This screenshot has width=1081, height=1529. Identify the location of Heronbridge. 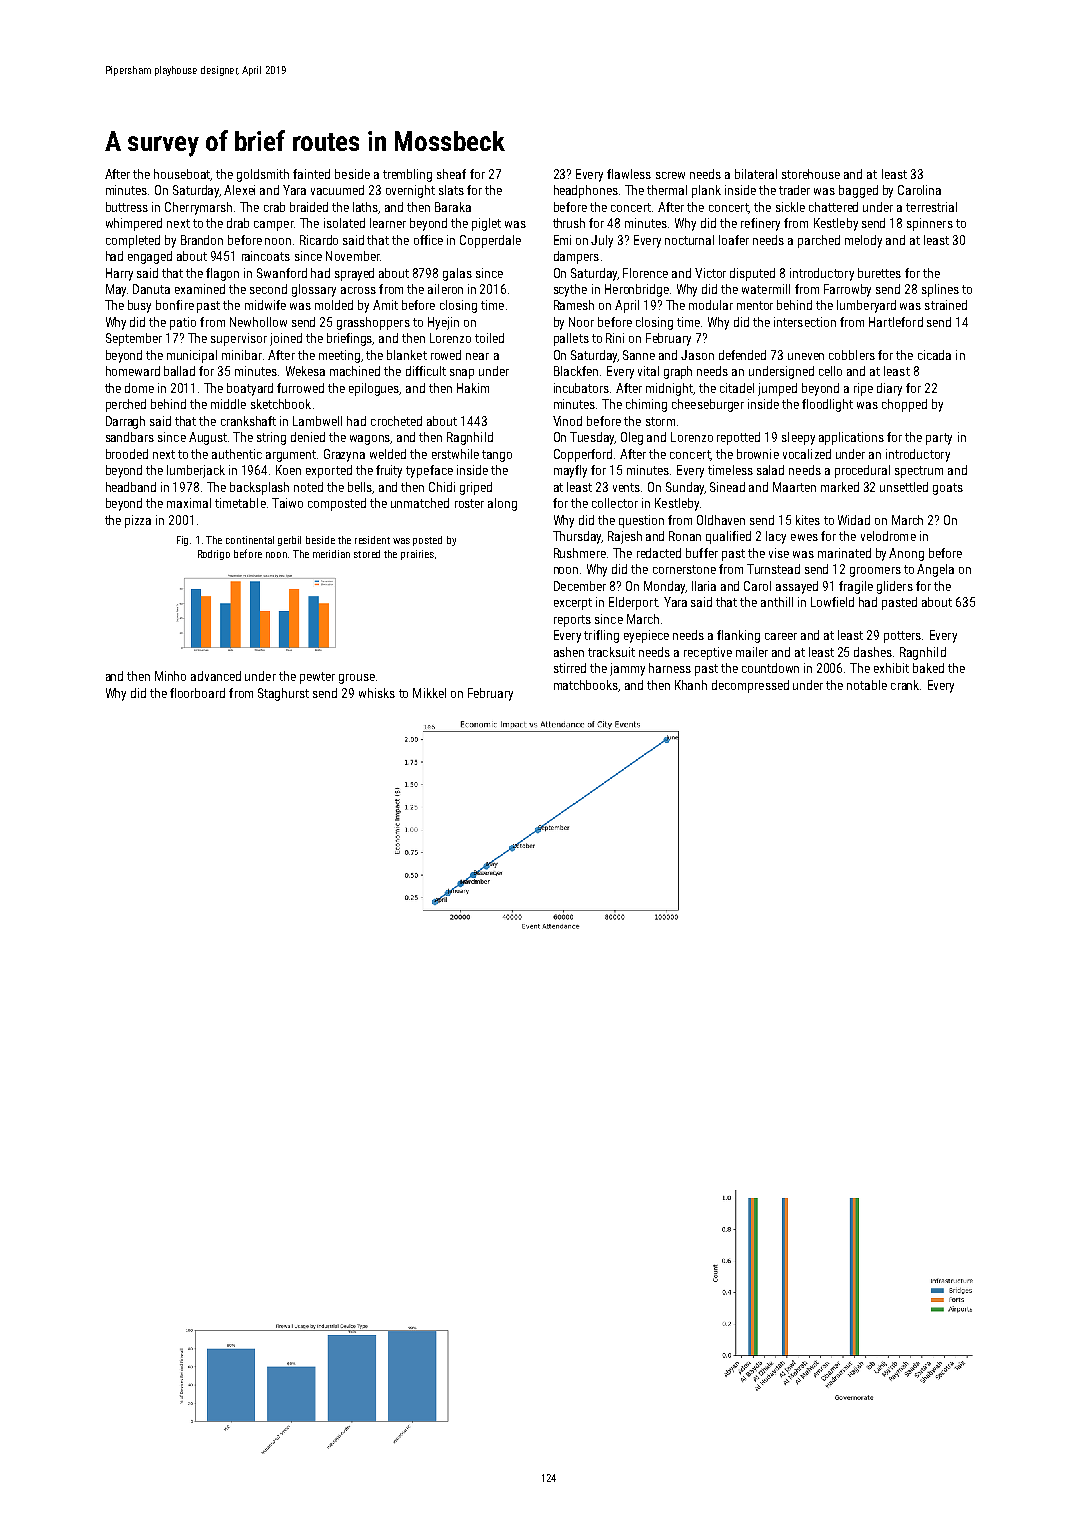
(637, 290).
